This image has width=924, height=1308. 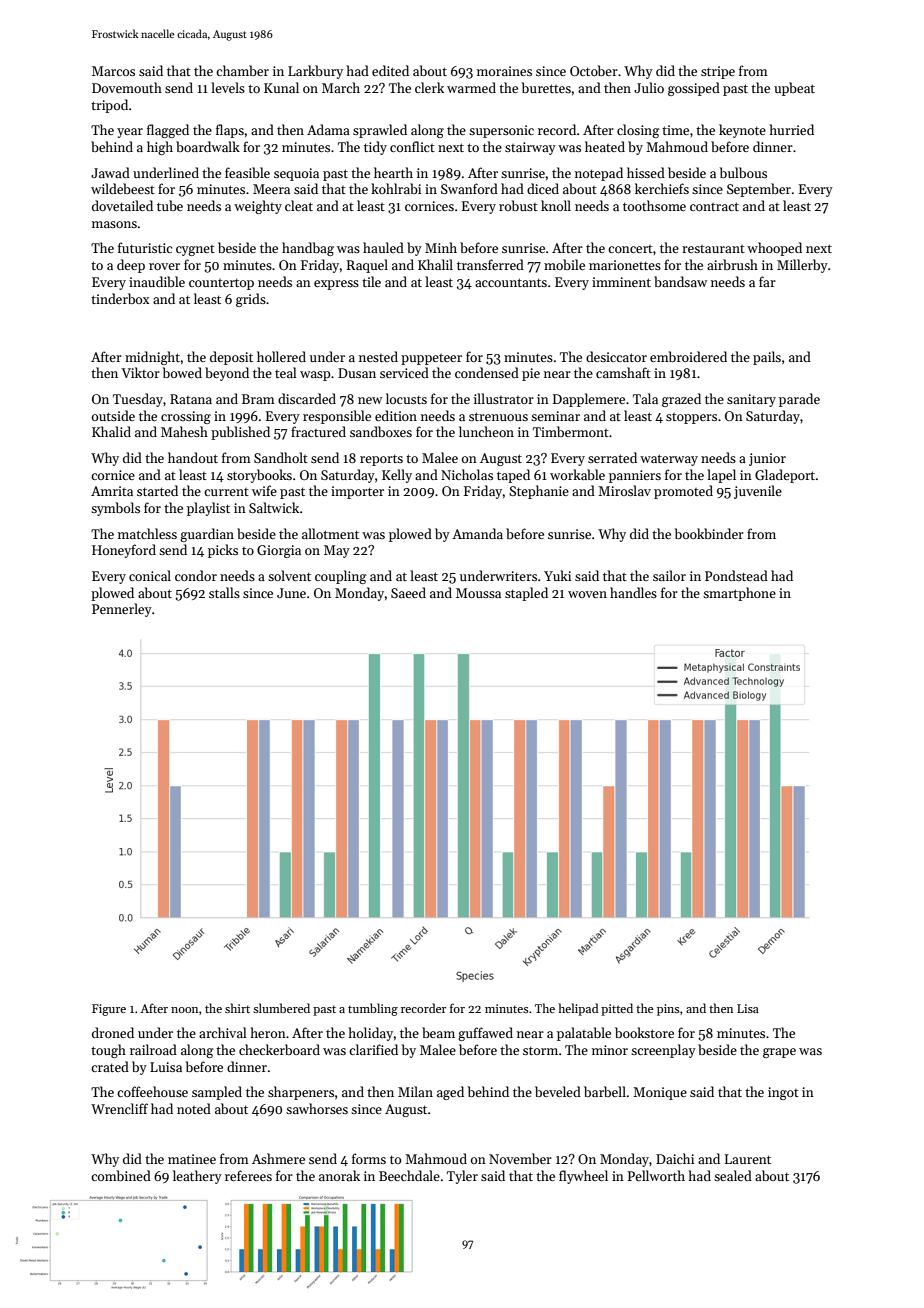 What do you see at coordinates (248, 1175) in the image?
I see `referees` at bounding box center [248, 1175].
